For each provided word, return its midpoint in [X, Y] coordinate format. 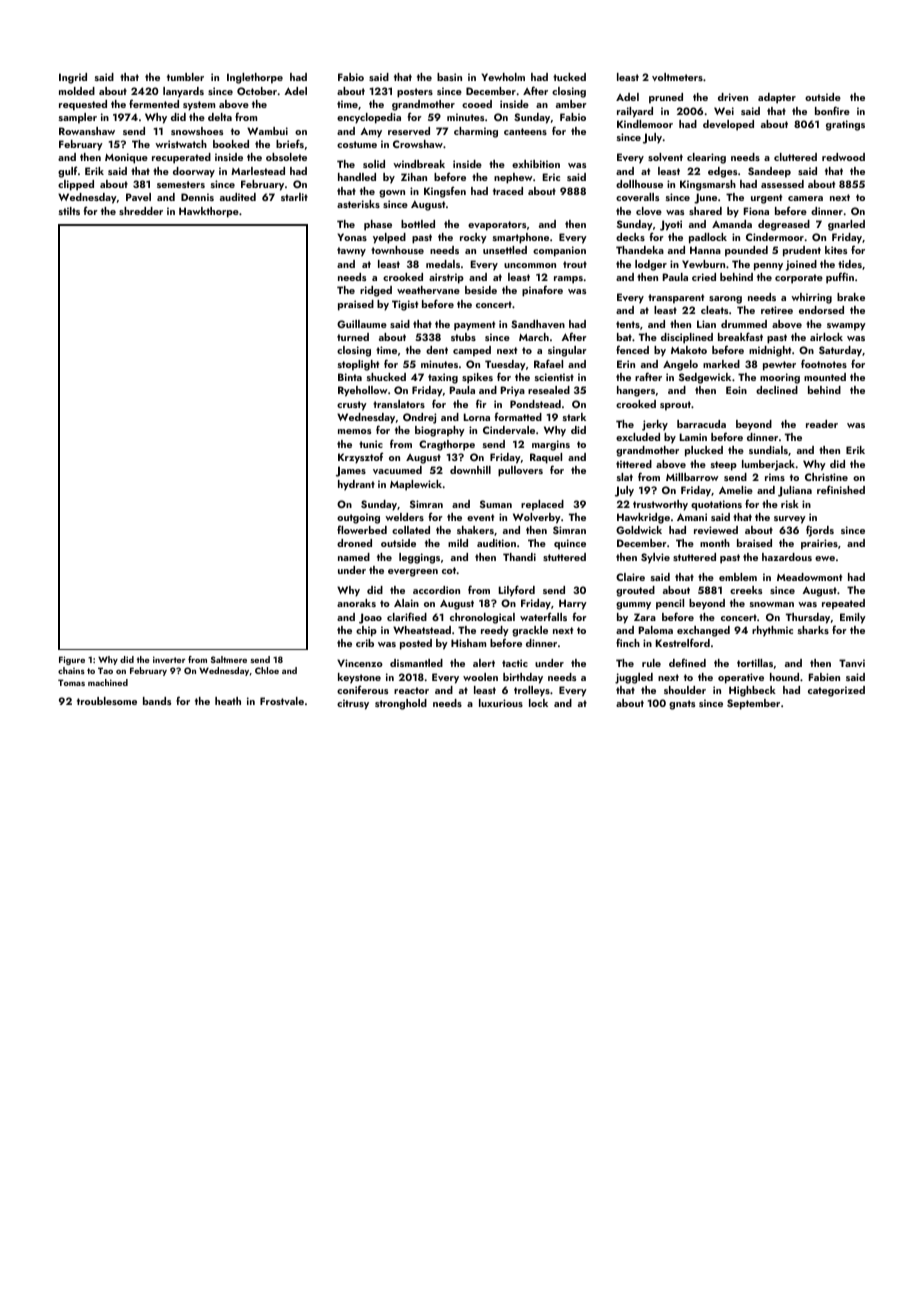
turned [353, 337]
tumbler [185, 77]
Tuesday [505, 365]
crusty [352, 406]
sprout [675, 406]
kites [836, 250]
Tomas [71, 682]
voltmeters [677, 77]
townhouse [397, 250]
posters [415, 93]
